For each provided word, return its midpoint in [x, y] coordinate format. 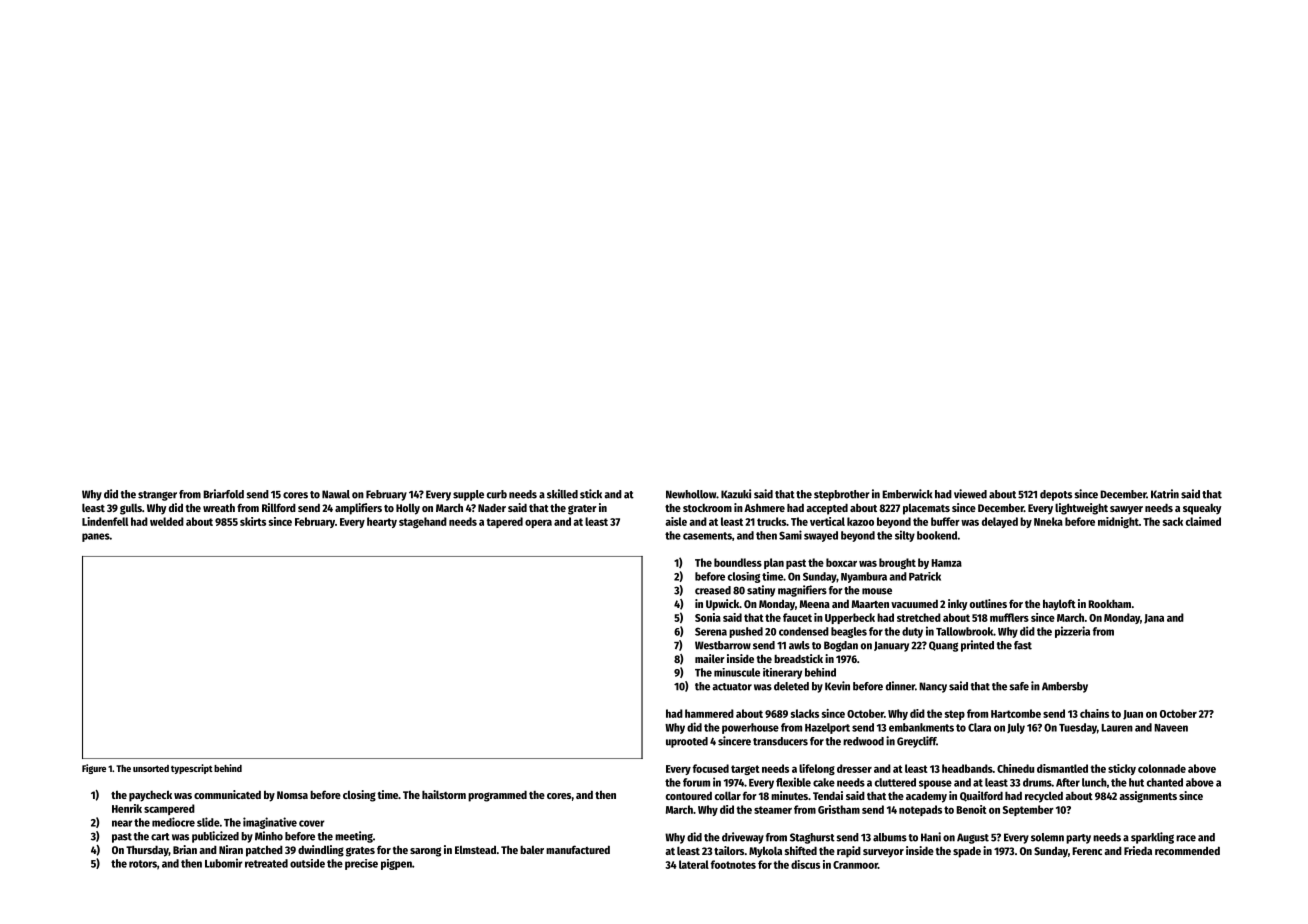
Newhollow [691, 494]
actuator [732, 687]
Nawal [336, 494]
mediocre [173, 822]
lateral [694, 864]
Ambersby [1065, 687]
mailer [710, 658]
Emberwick [907, 494]
